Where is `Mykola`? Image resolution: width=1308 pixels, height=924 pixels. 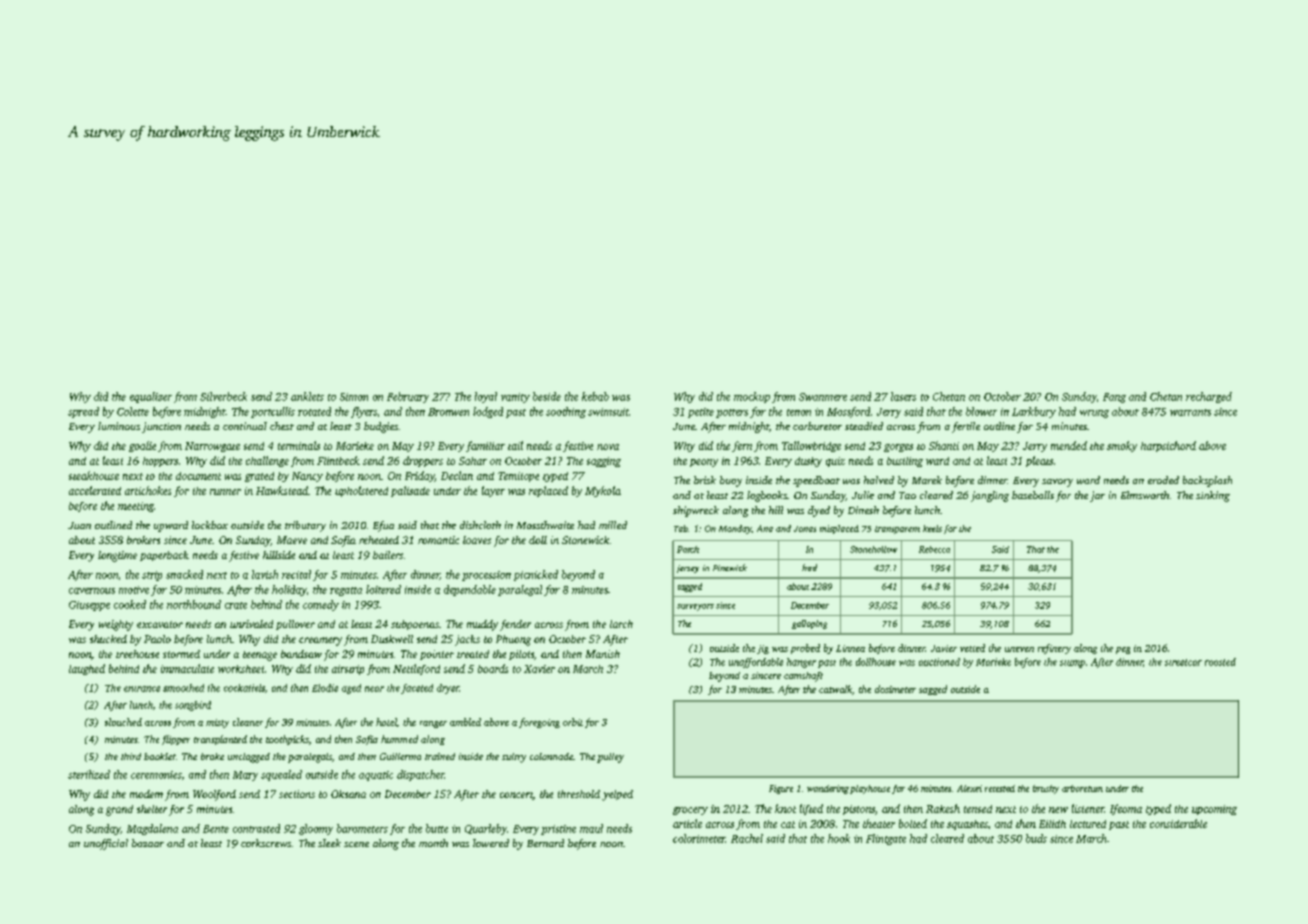 Mykola is located at coordinates (603, 491).
